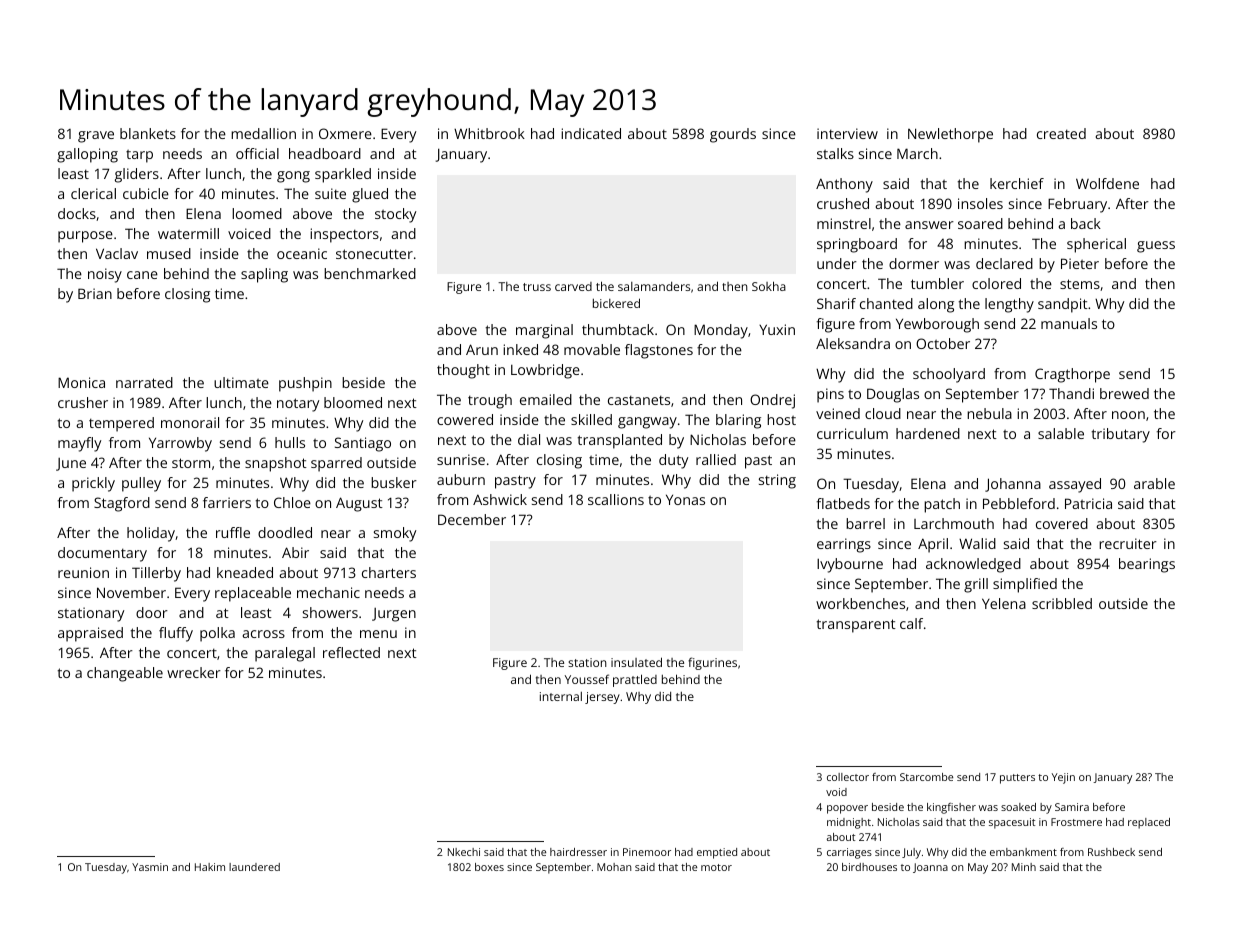 The width and height of the page is (1233, 952). I want to click on oceanic, so click(302, 253).
